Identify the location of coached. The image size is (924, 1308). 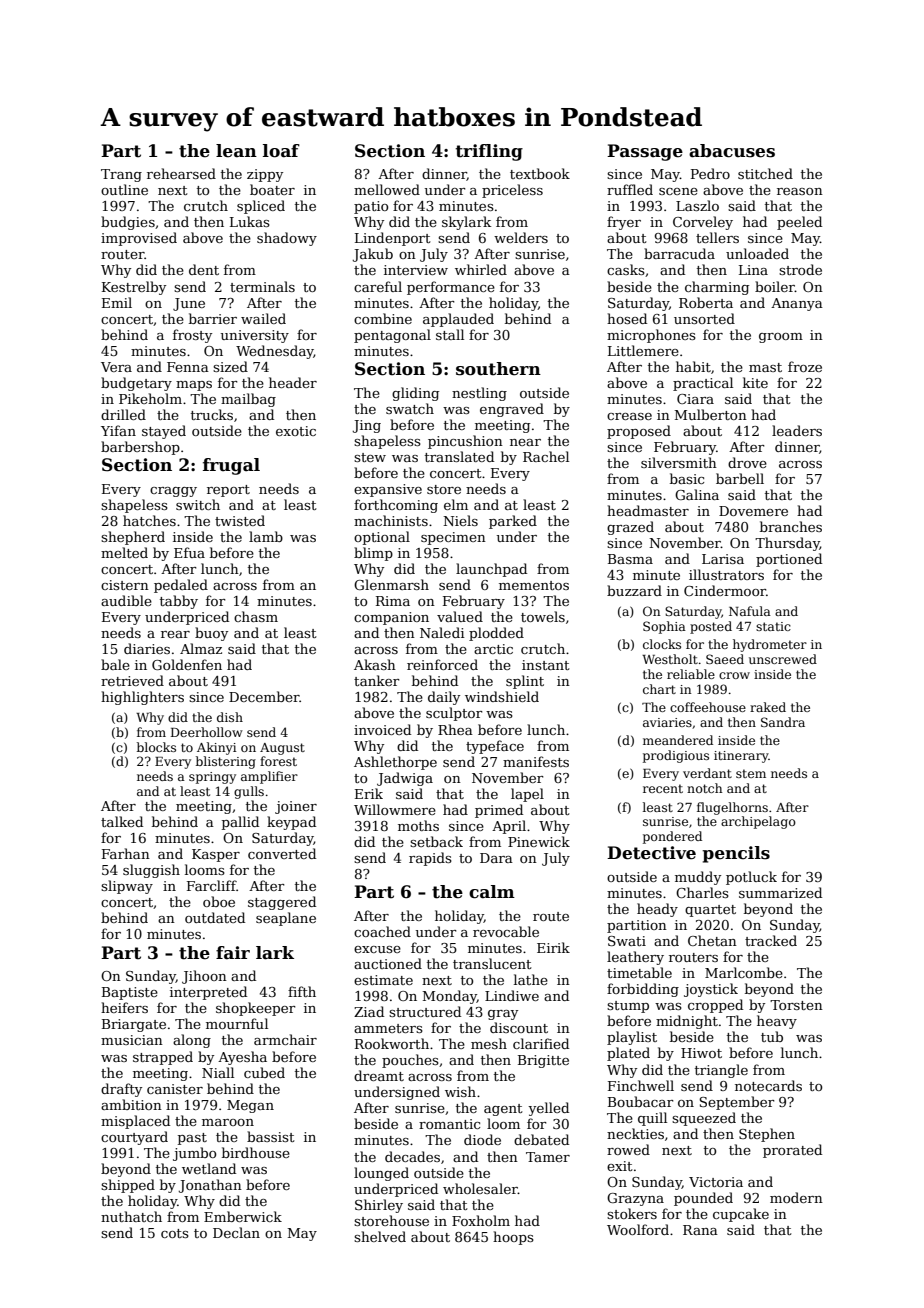
(382, 931).
